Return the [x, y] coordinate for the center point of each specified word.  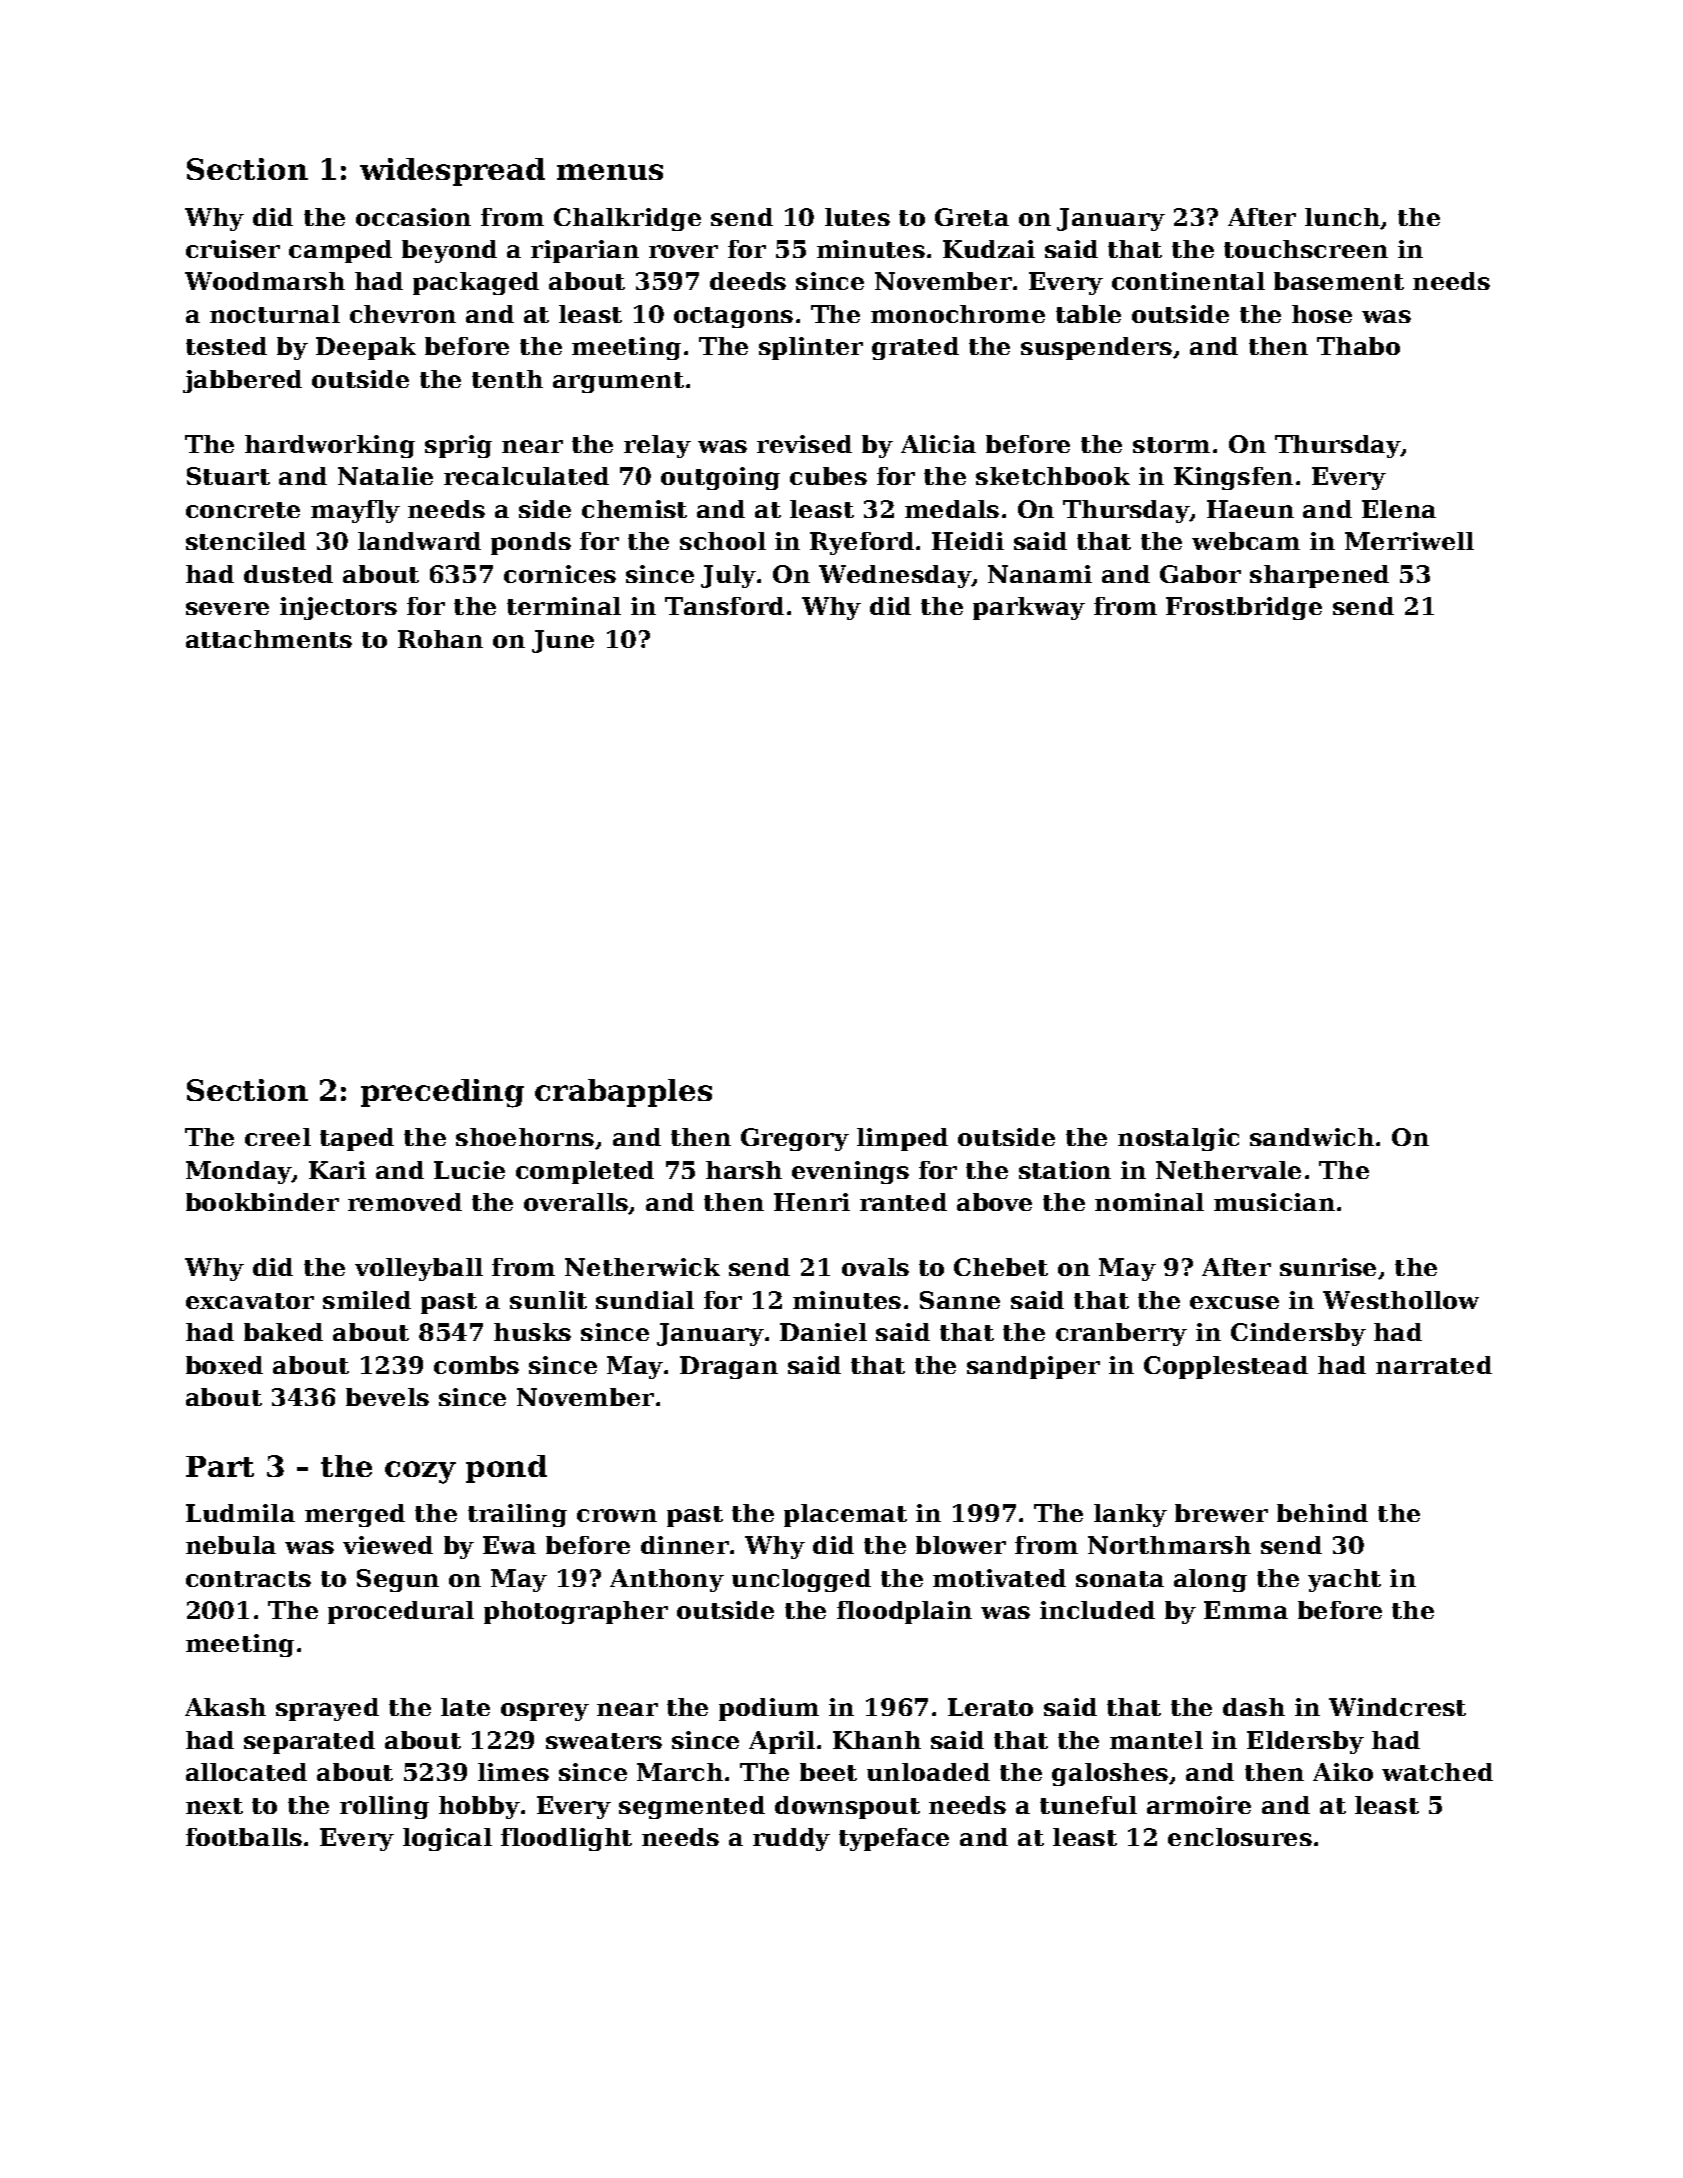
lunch [1343, 218]
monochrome [958, 314]
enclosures [1240, 1837]
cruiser [233, 249]
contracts [248, 1579]
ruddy [791, 1839]
